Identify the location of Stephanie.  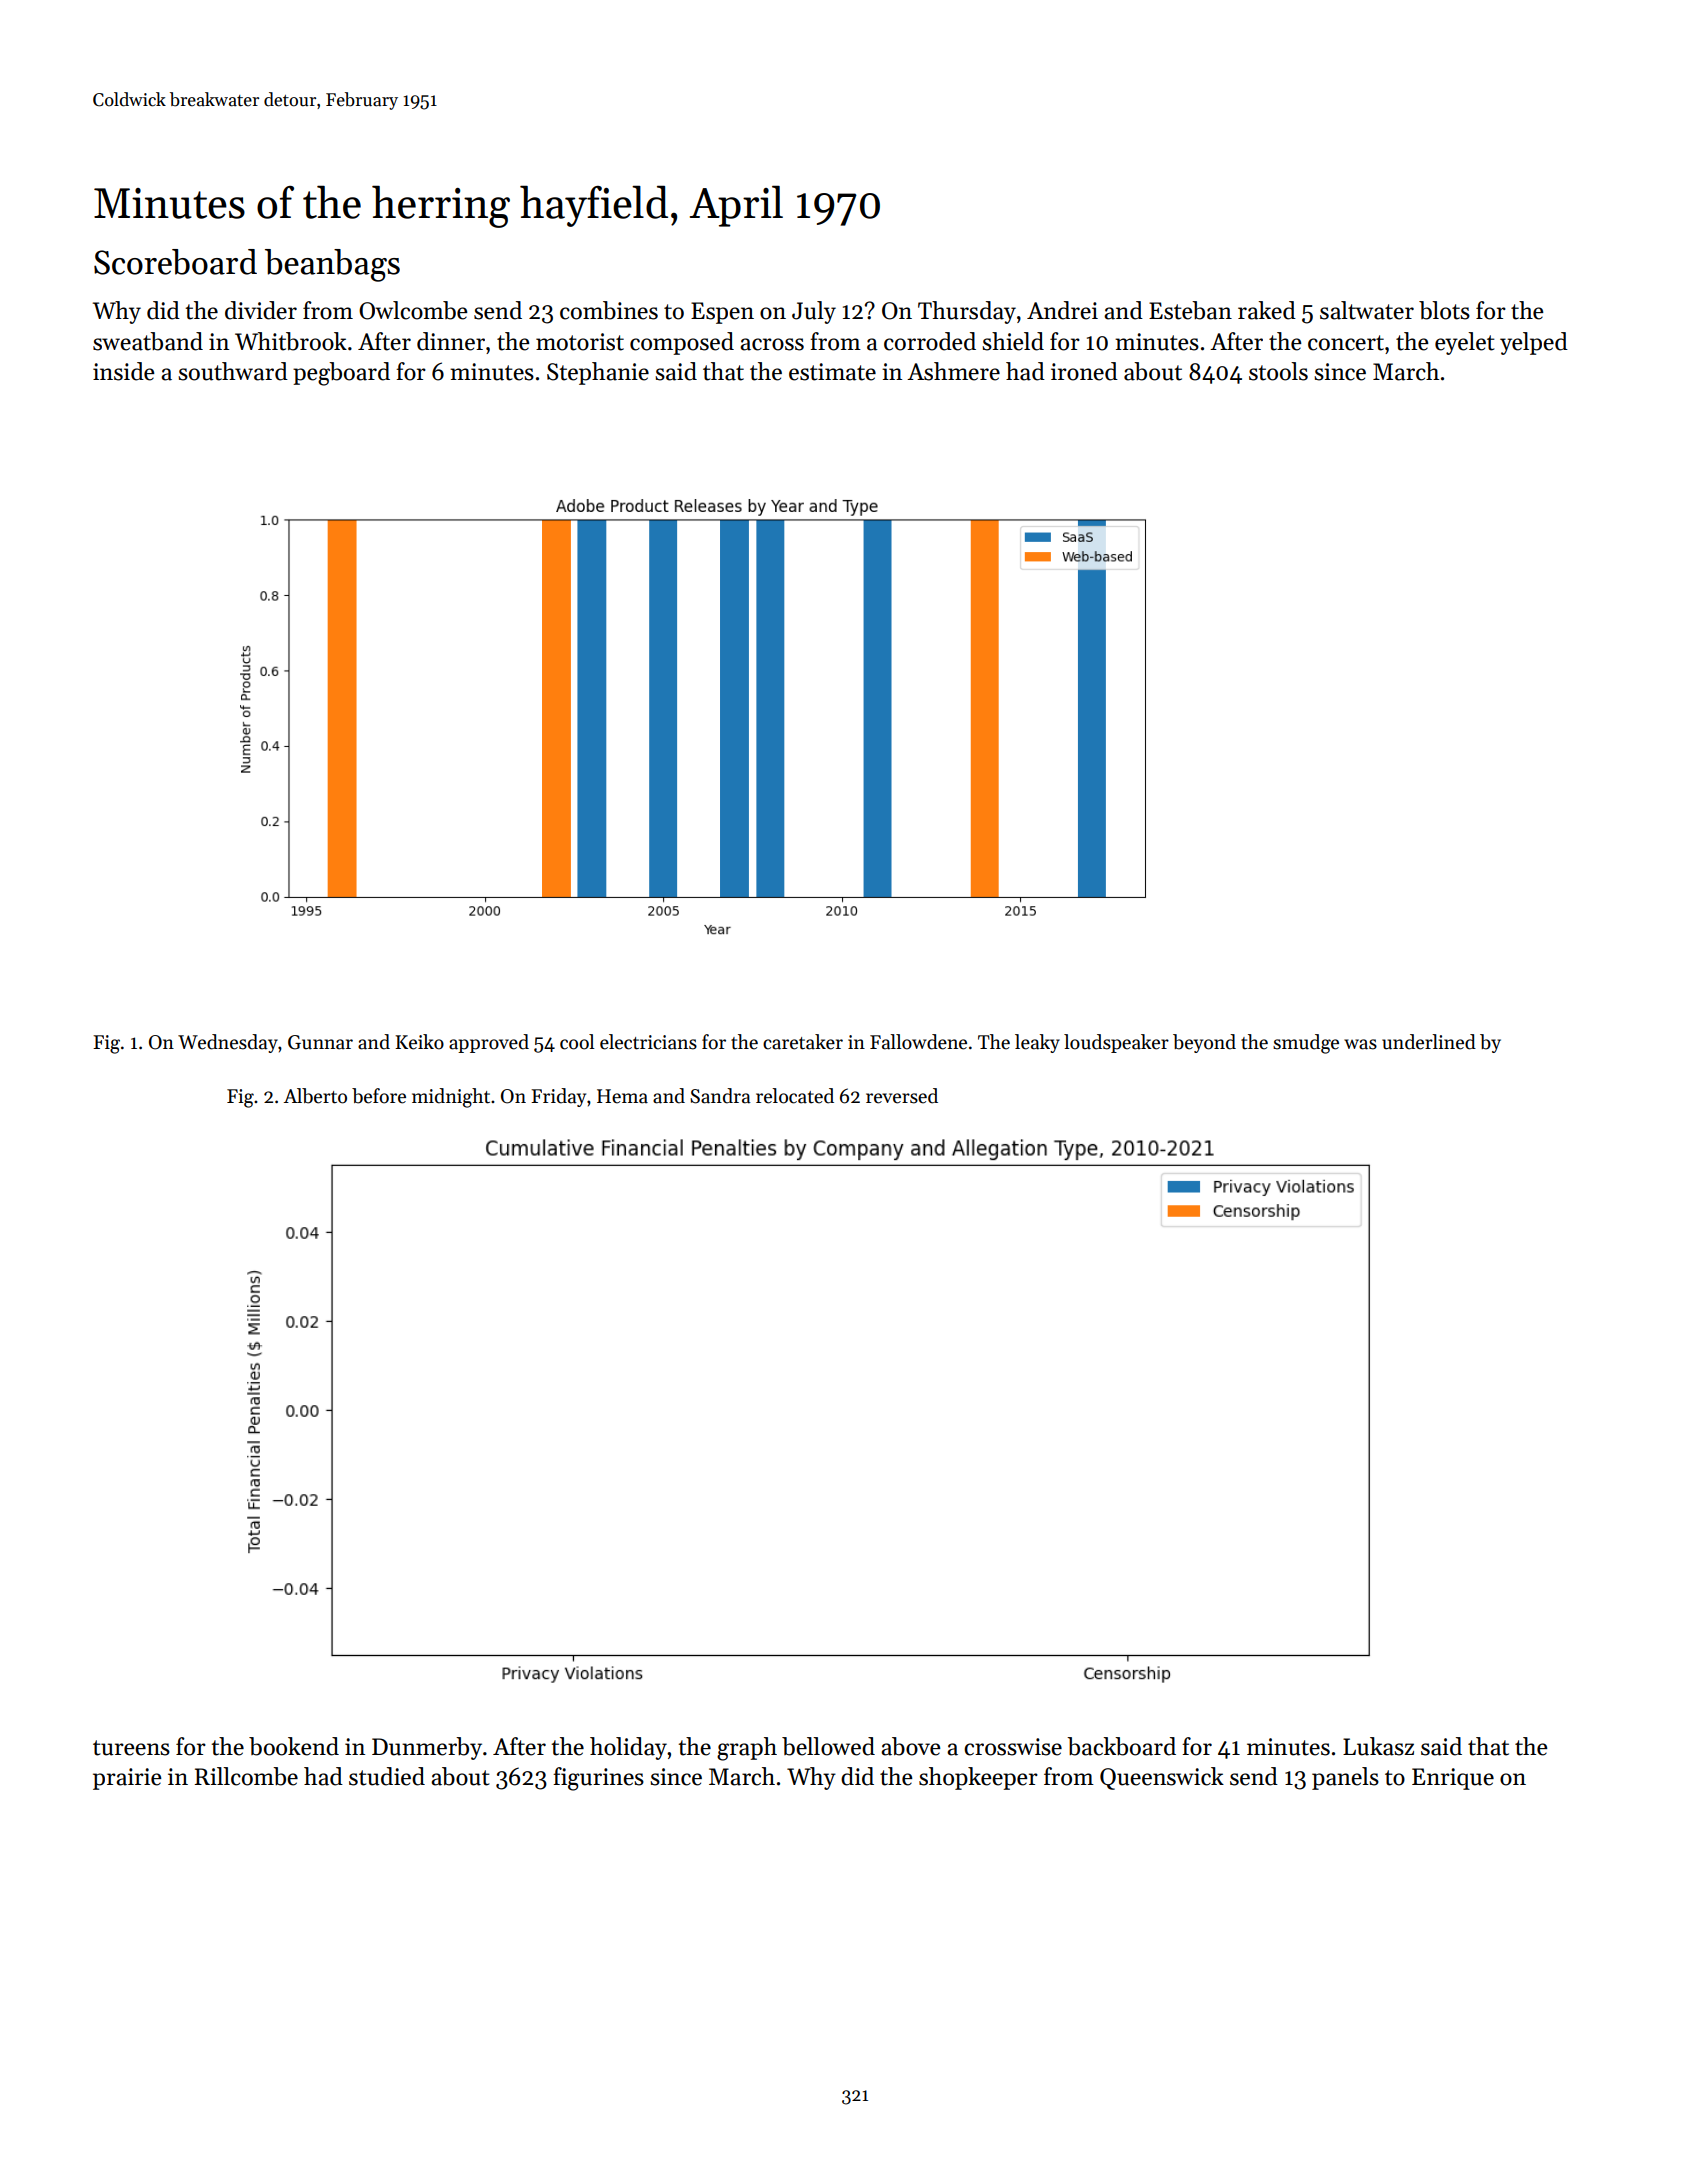
(598, 373).
